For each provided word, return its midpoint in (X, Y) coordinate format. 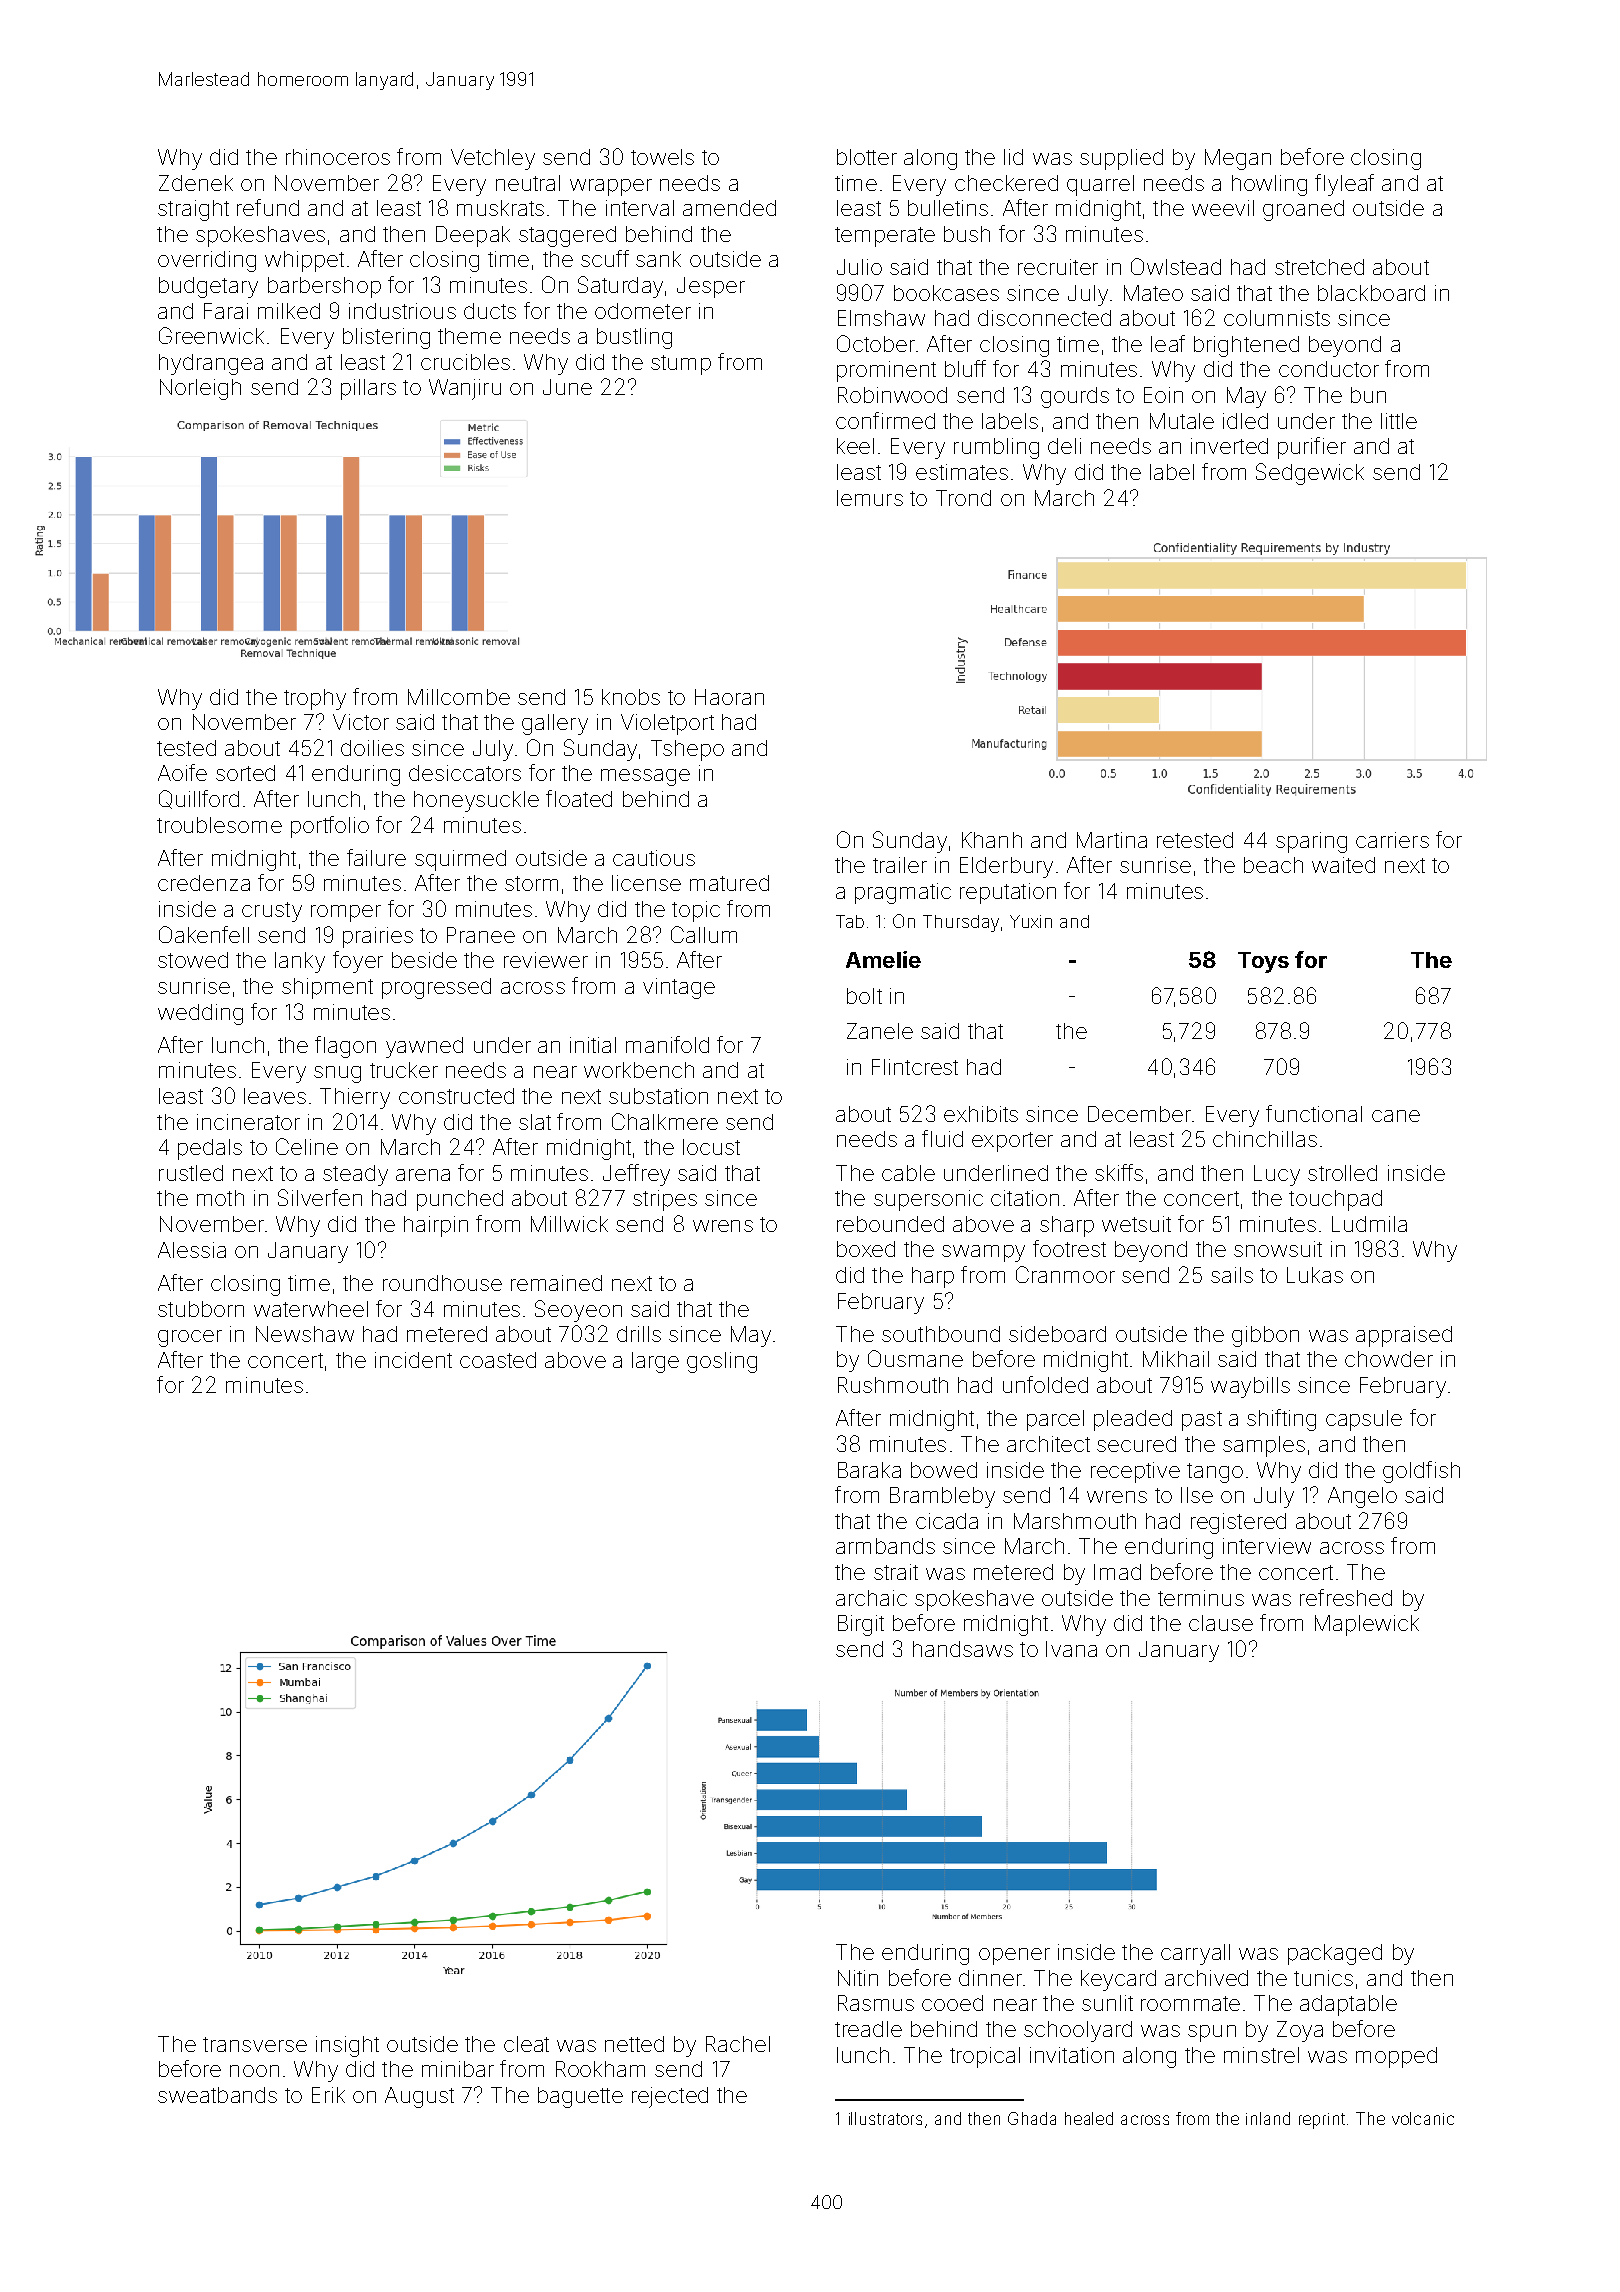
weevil (1223, 208)
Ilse (1197, 1495)
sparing (1311, 842)
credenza (204, 883)
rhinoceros (338, 157)
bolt (864, 996)
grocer (190, 1338)
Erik (328, 2095)
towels (662, 157)
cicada (947, 1521)
